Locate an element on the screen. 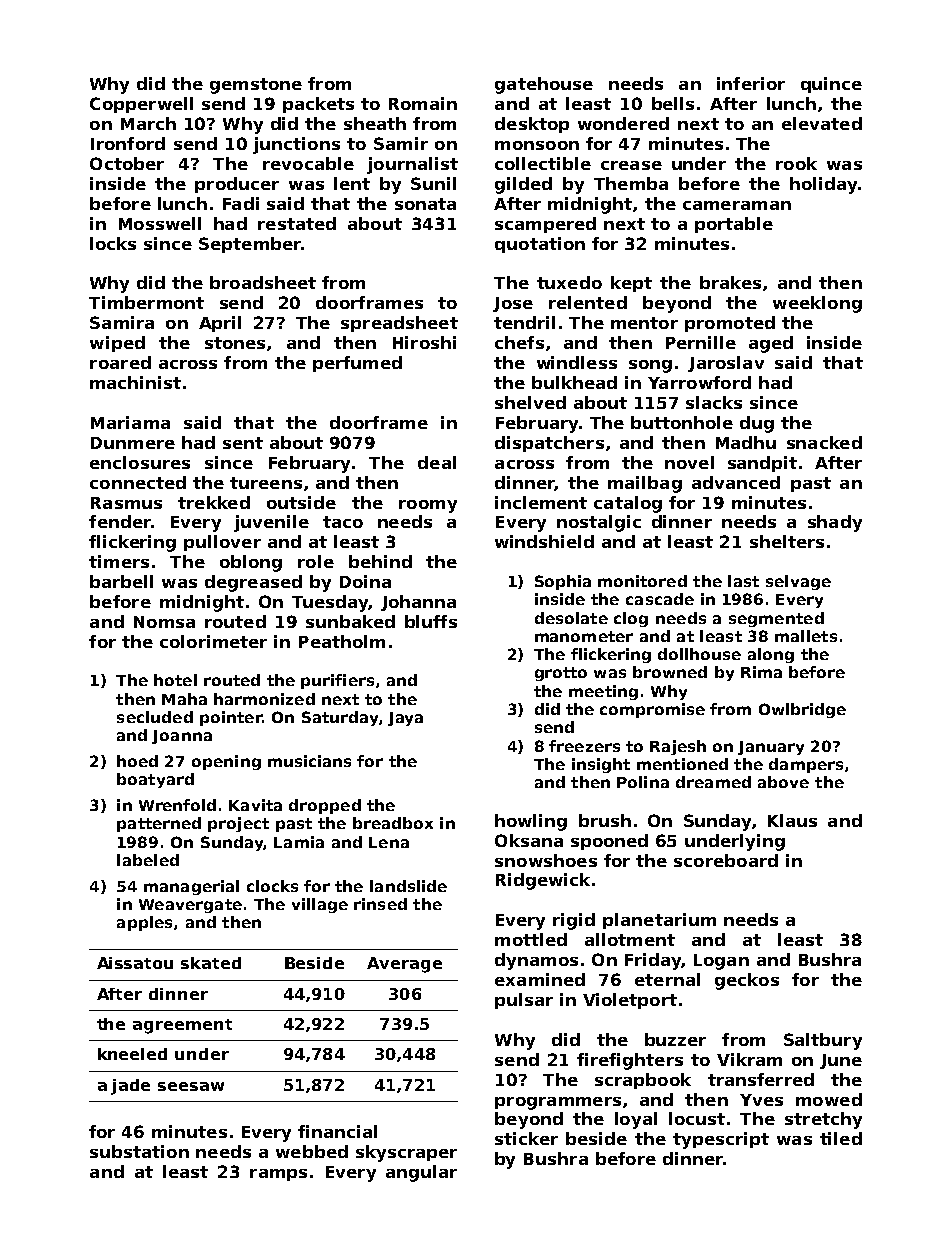 The image size is (952, 1233). gatehouse is located at coordinates (544, 85).
